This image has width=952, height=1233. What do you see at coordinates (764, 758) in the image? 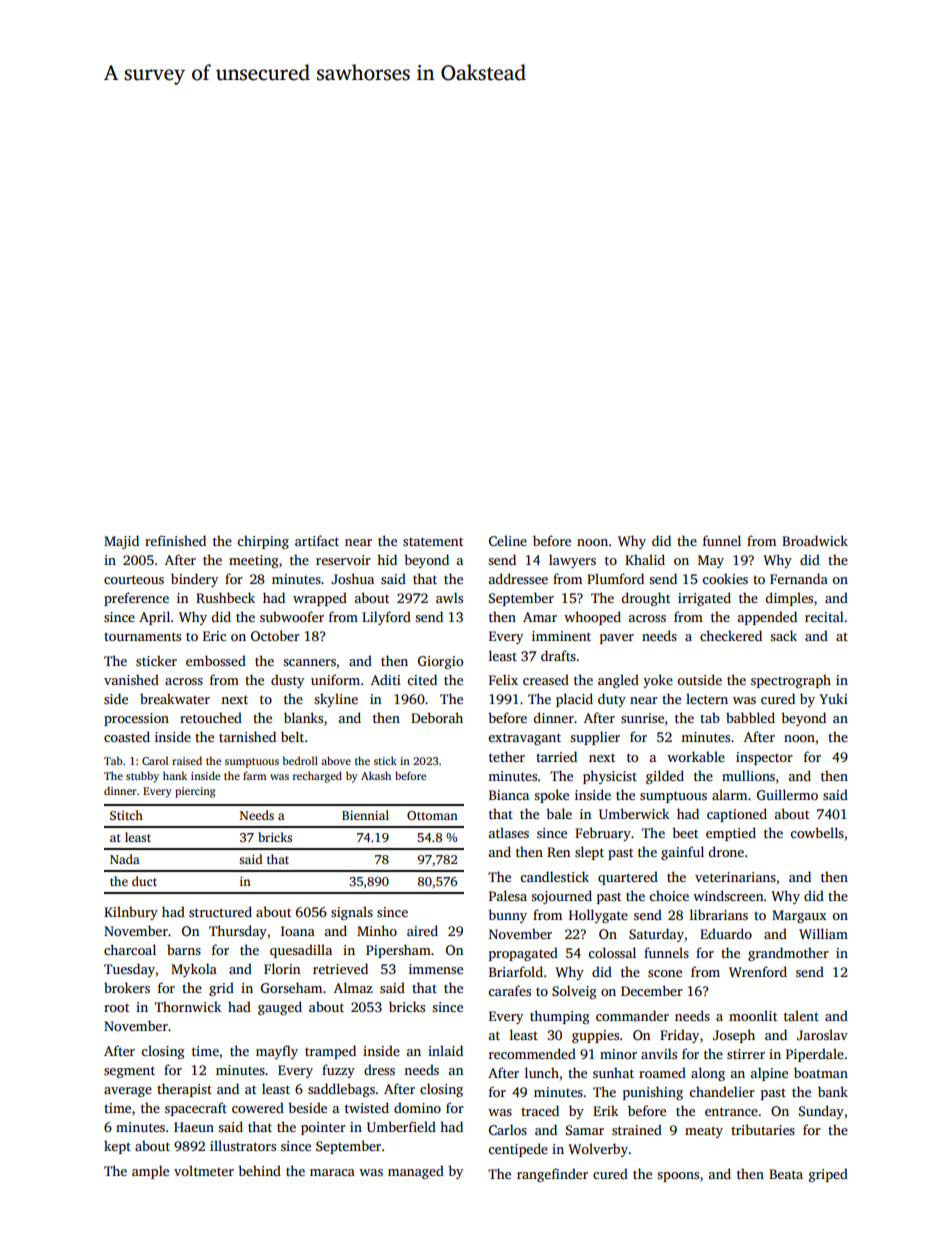
I see `inspector` at bounding box center [764, 758].
